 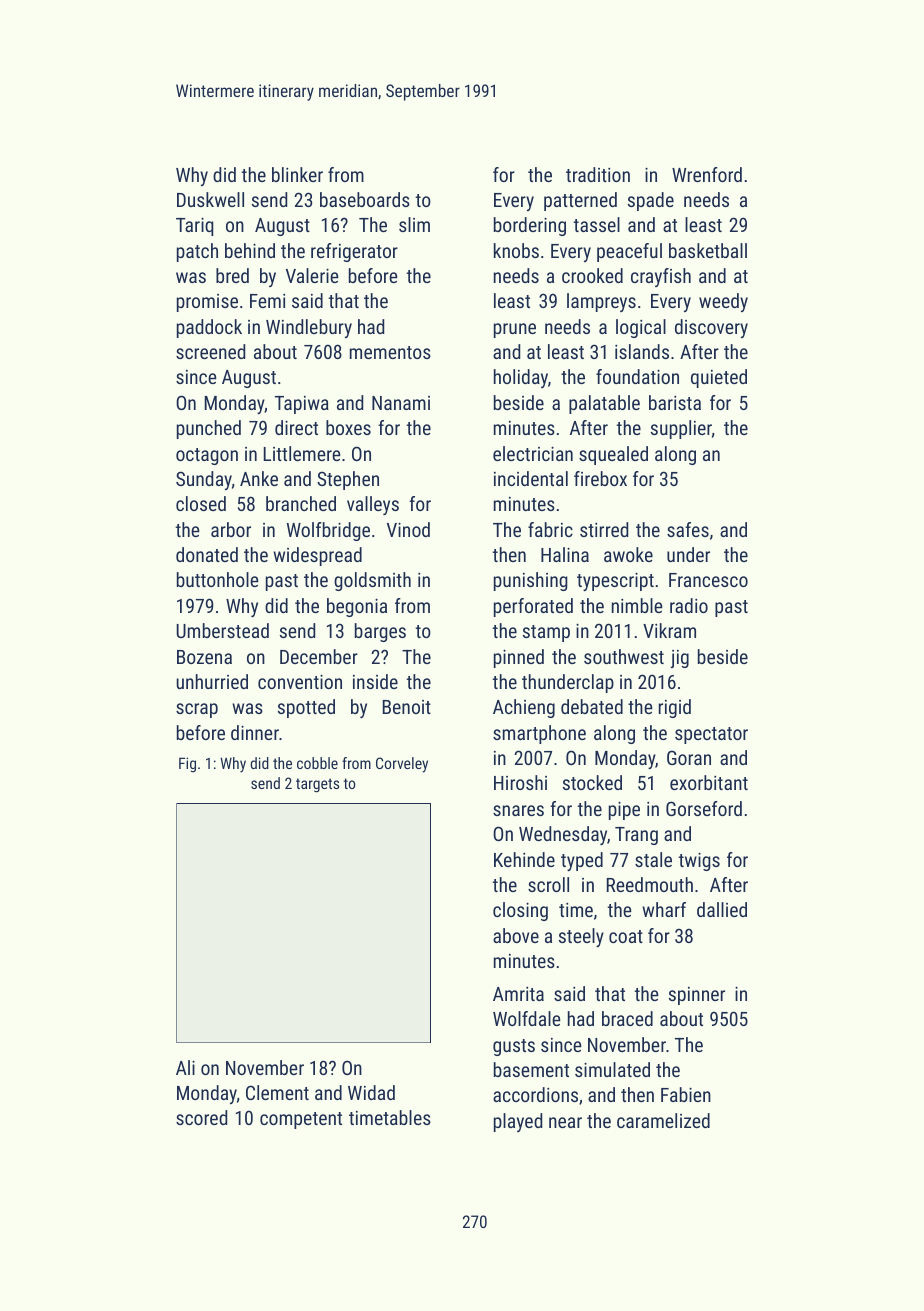 What do you see at coordinates (357, 607) in the page?
I see `begonia` at bounding box center [357, 607].
